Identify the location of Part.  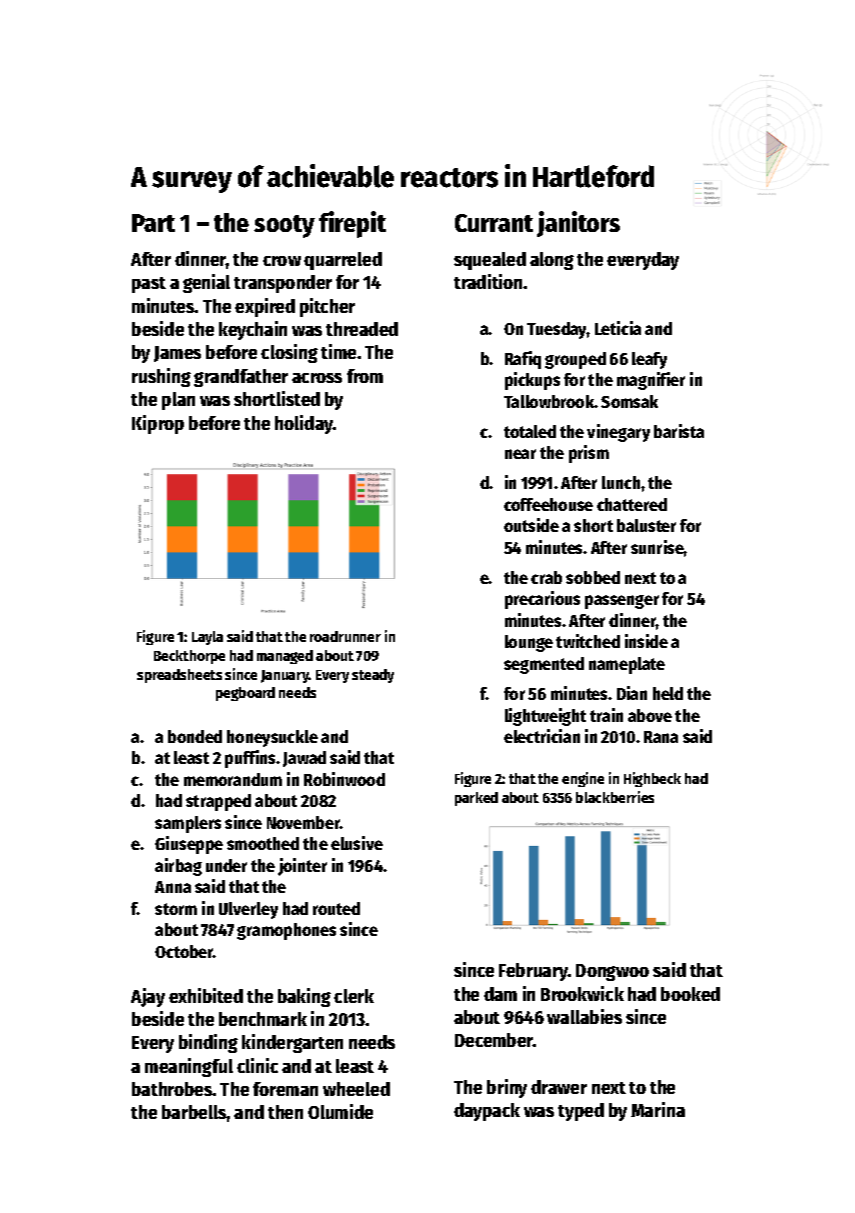
(153, 223).
